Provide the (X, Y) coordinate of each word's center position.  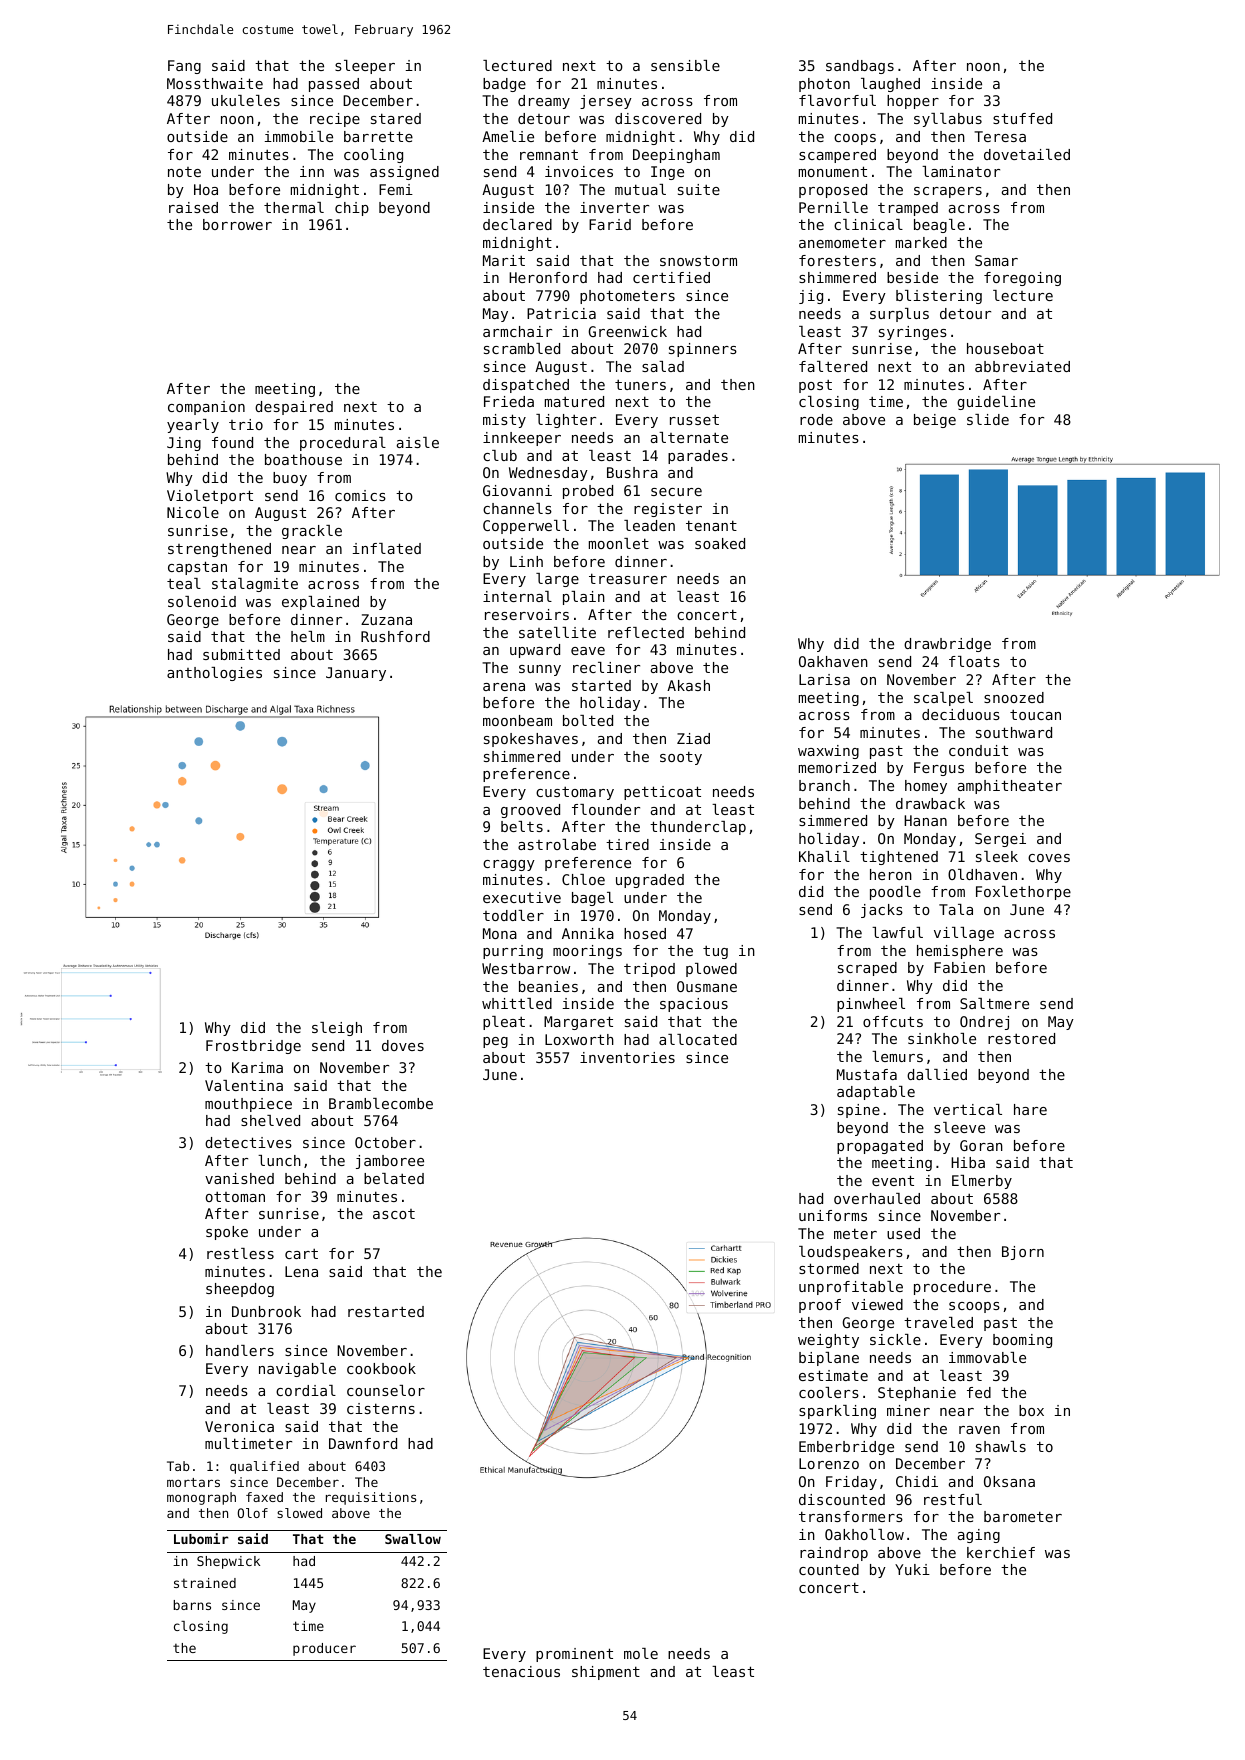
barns (192, 1605)
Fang (184, 67)
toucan (1035, 714)
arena (504, 687)
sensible (685, 65)
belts (522, 826)
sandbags (860, 67)
